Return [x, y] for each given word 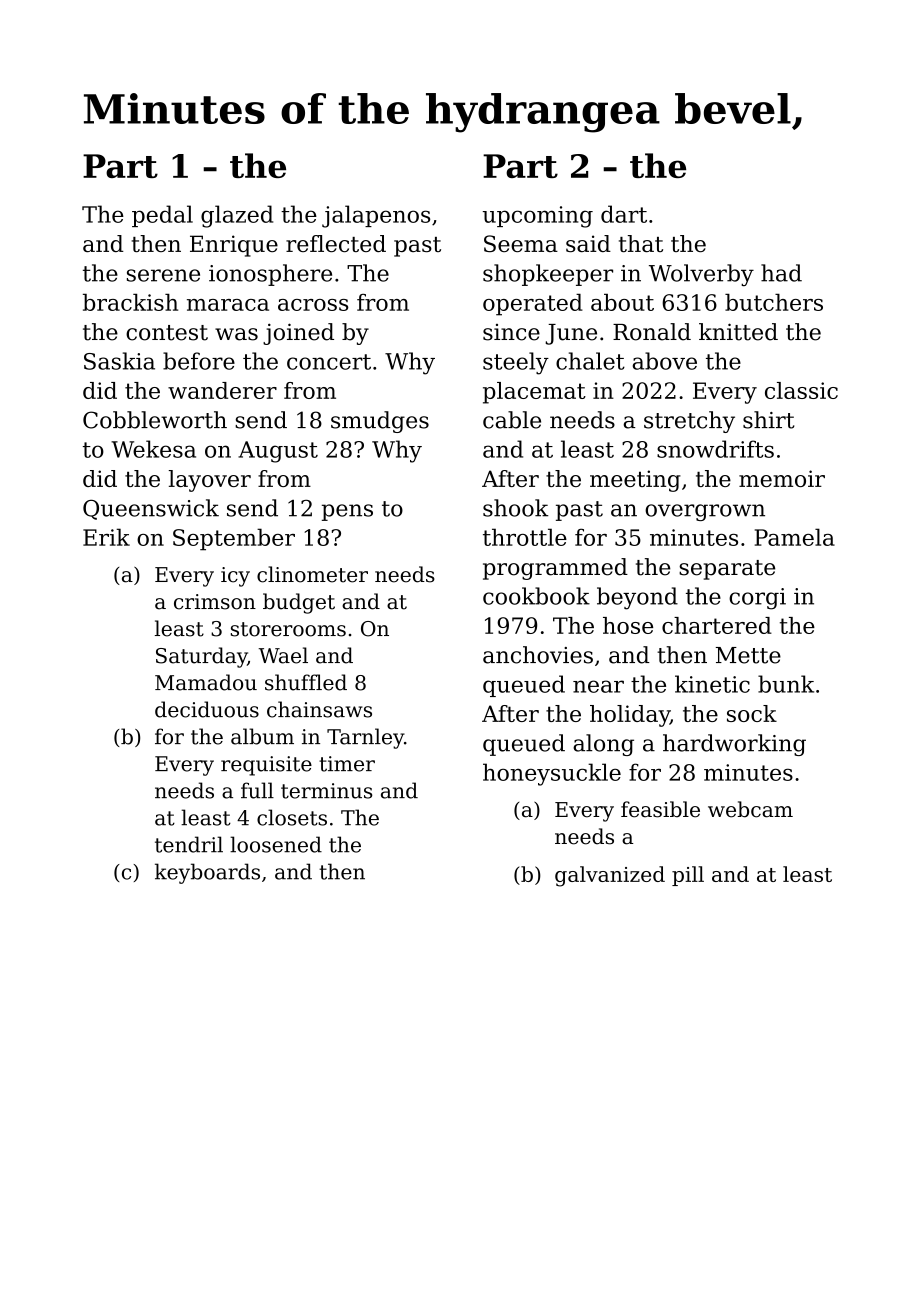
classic [801, 390]
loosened [276, 844]
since [511, 332]
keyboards [207, 873]
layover [210, 481]
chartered [717, 625]
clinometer [312, 574]
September [234, 539]
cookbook [536, 596]
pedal [162, 216]
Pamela [795, 537]
